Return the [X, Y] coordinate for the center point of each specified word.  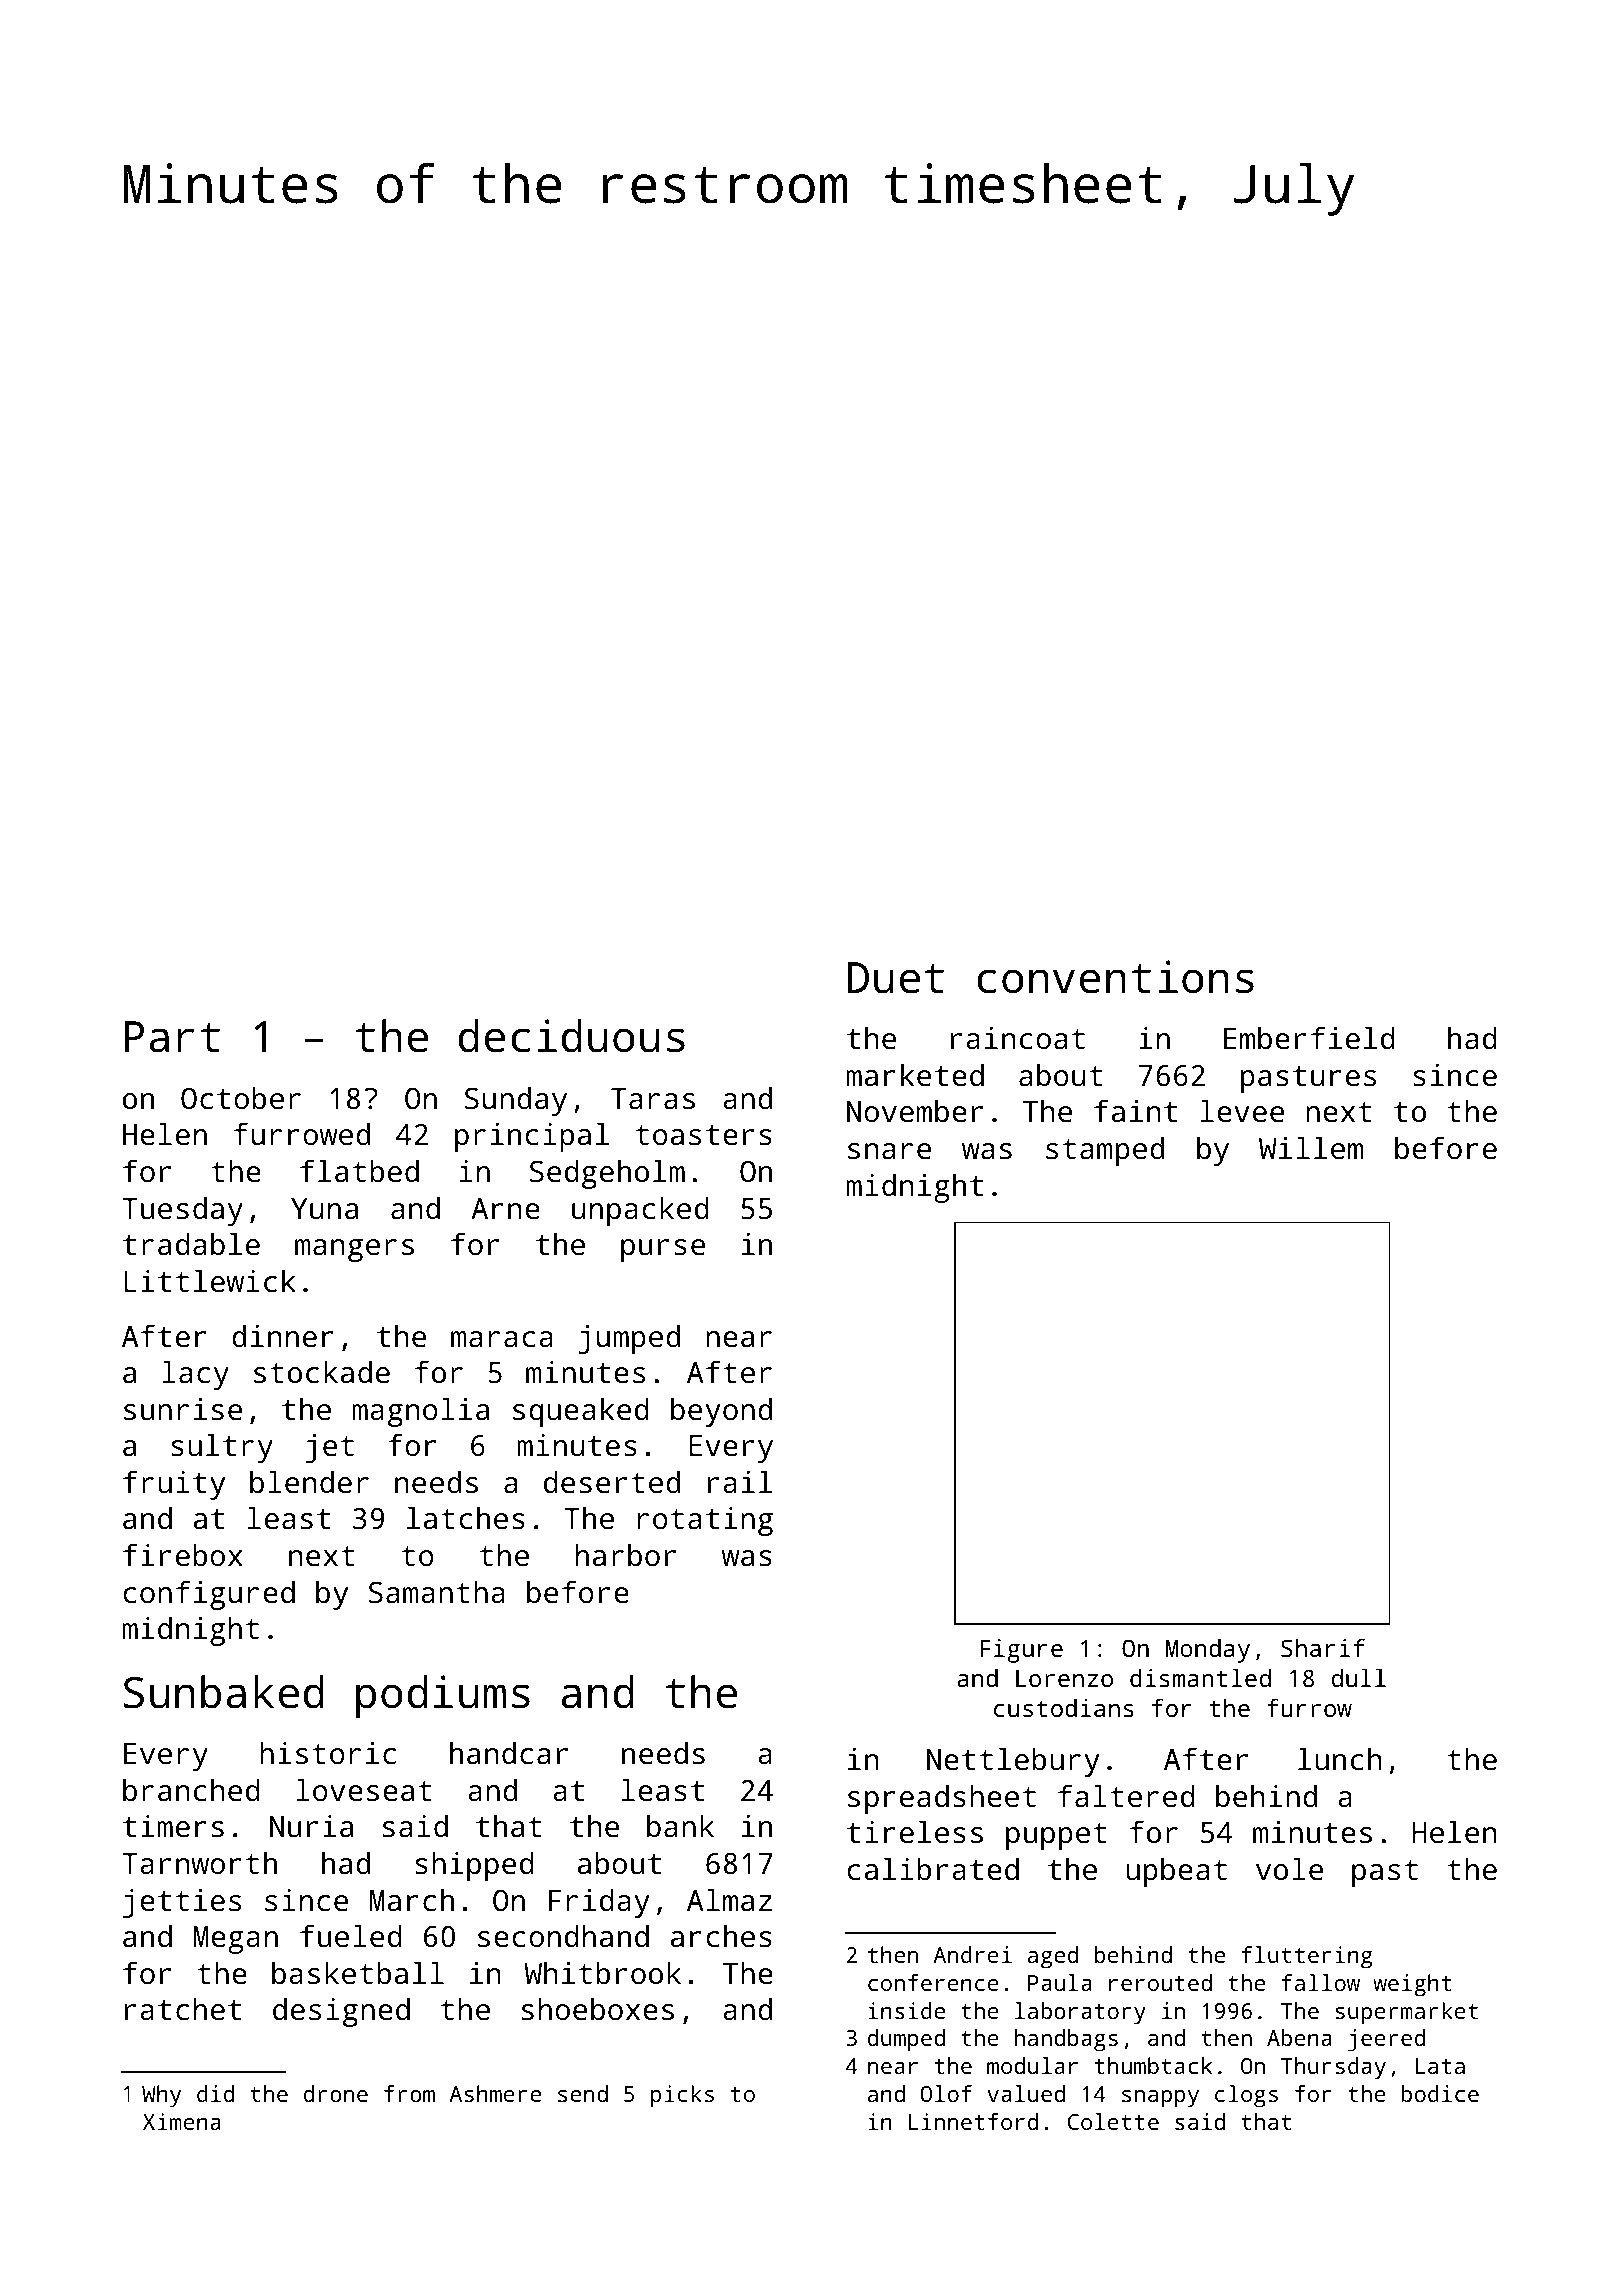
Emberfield [1309, 1038]
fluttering [1307, 1957]
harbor [626, 1555]
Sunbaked [224, 1692]
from [409, 2093]
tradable [191, 1244]
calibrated [933, 1869]
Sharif [1323, 1647]
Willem [1311, 1148]
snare [889, 1151]
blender [309, 1482]
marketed [915, 1075]
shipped [474, 1866]
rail [740, 1482]
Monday [1208, 1651]
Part [172, 1037]
